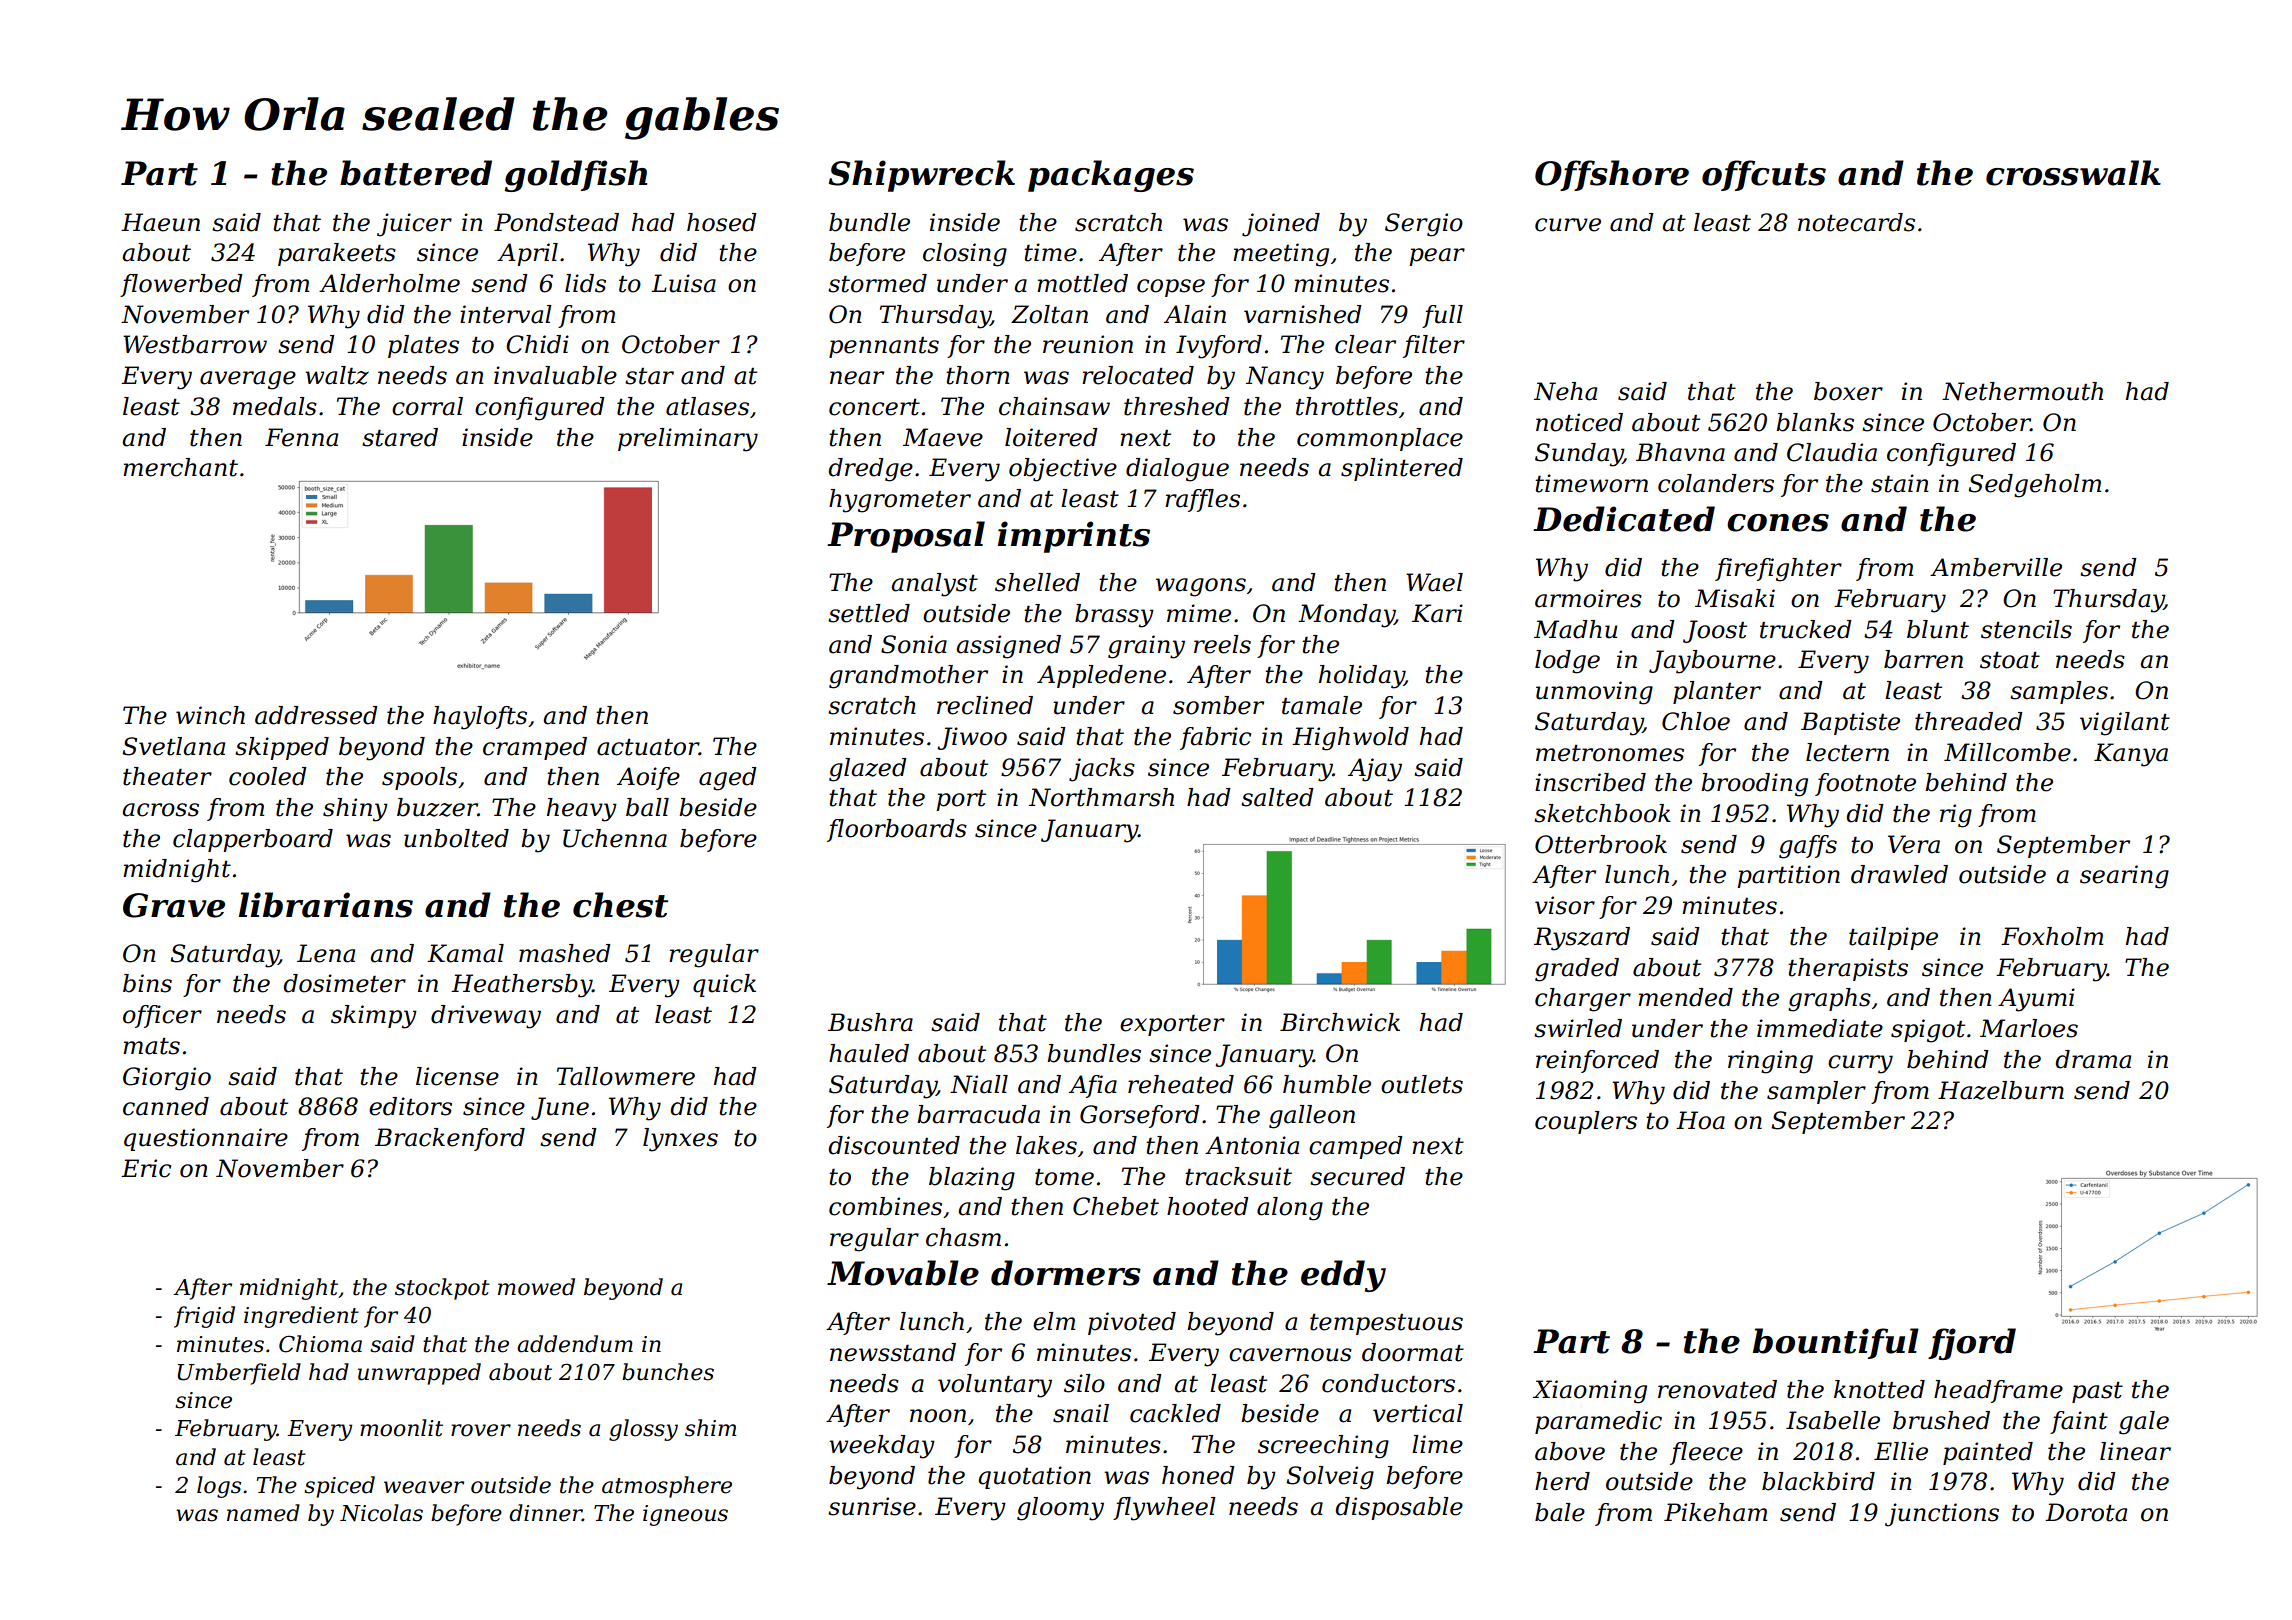 Image resolution: width=2292 pixels, height=1620 pixels. Describe the element at coordinates (1850, 723) in the document. I see `Baptiste` at that location.
